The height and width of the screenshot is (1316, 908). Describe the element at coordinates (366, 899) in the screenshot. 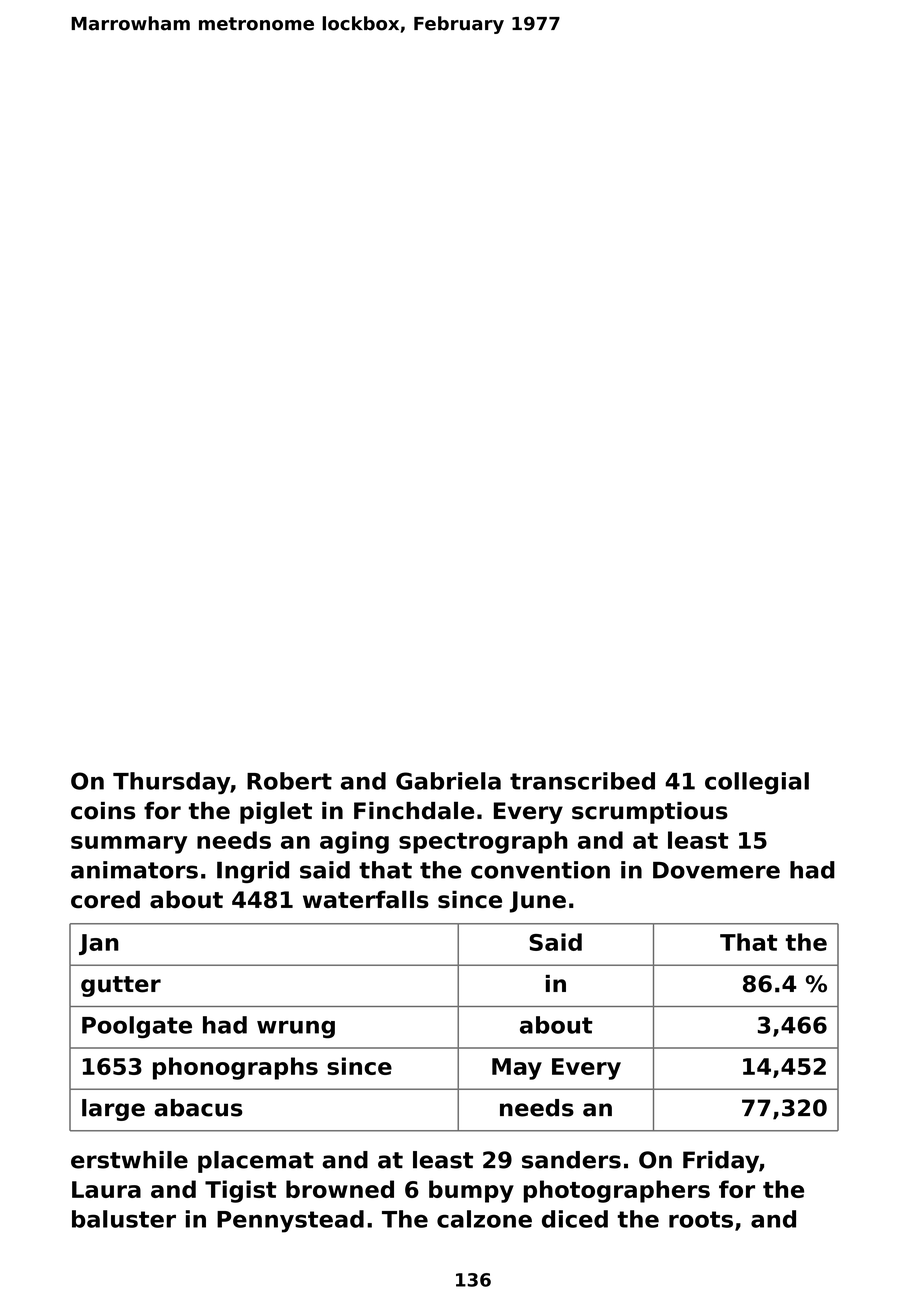

I see `waterfalls` at that location.
